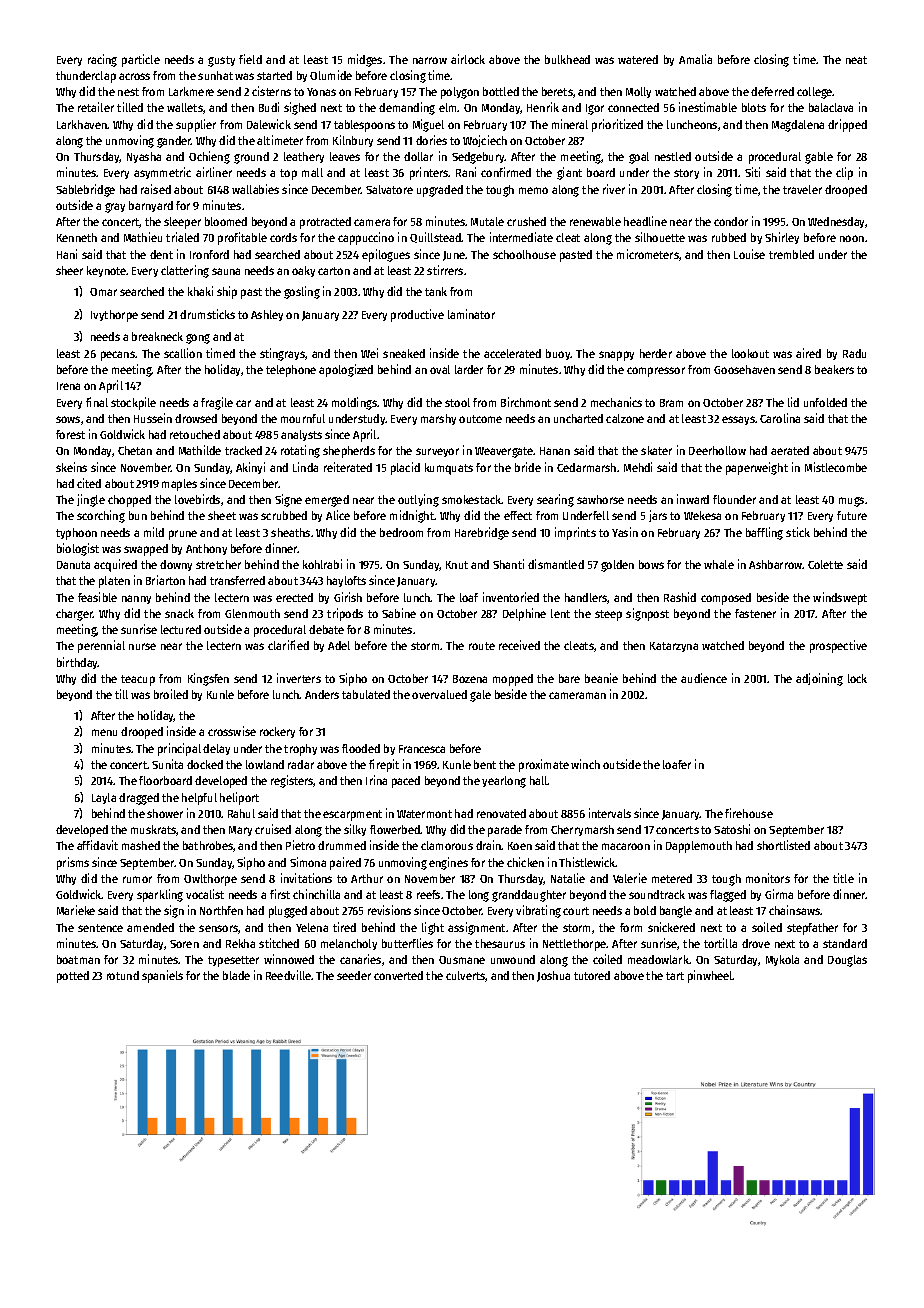  Describe the element at coordinates (752, 172) in the screenshot. I see `Siti` at that location.
